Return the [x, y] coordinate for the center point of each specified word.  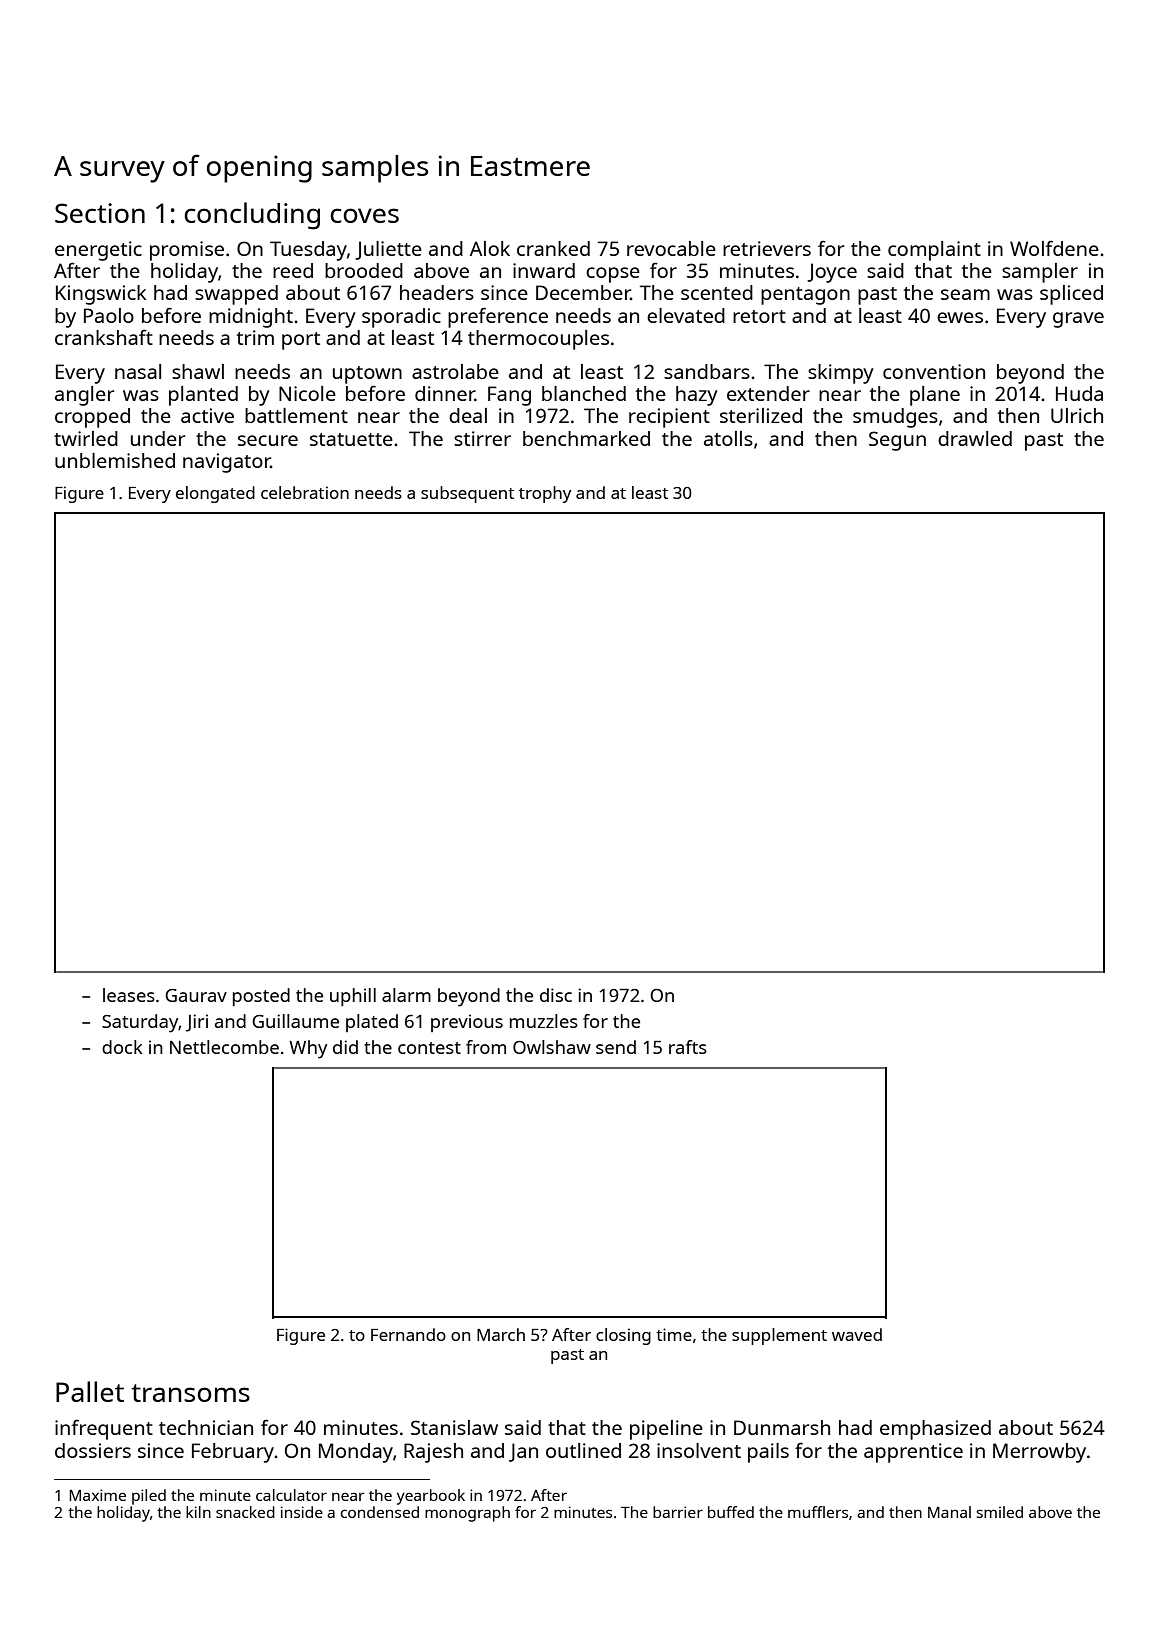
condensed [380, 1512]
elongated [215, 494]
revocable [671, 248]
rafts [688, 1047]
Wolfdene [1054, 248]
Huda [1079, 393]
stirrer [482, 438]
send [616, 1047]
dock [122, 1047]
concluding [252, 216]
